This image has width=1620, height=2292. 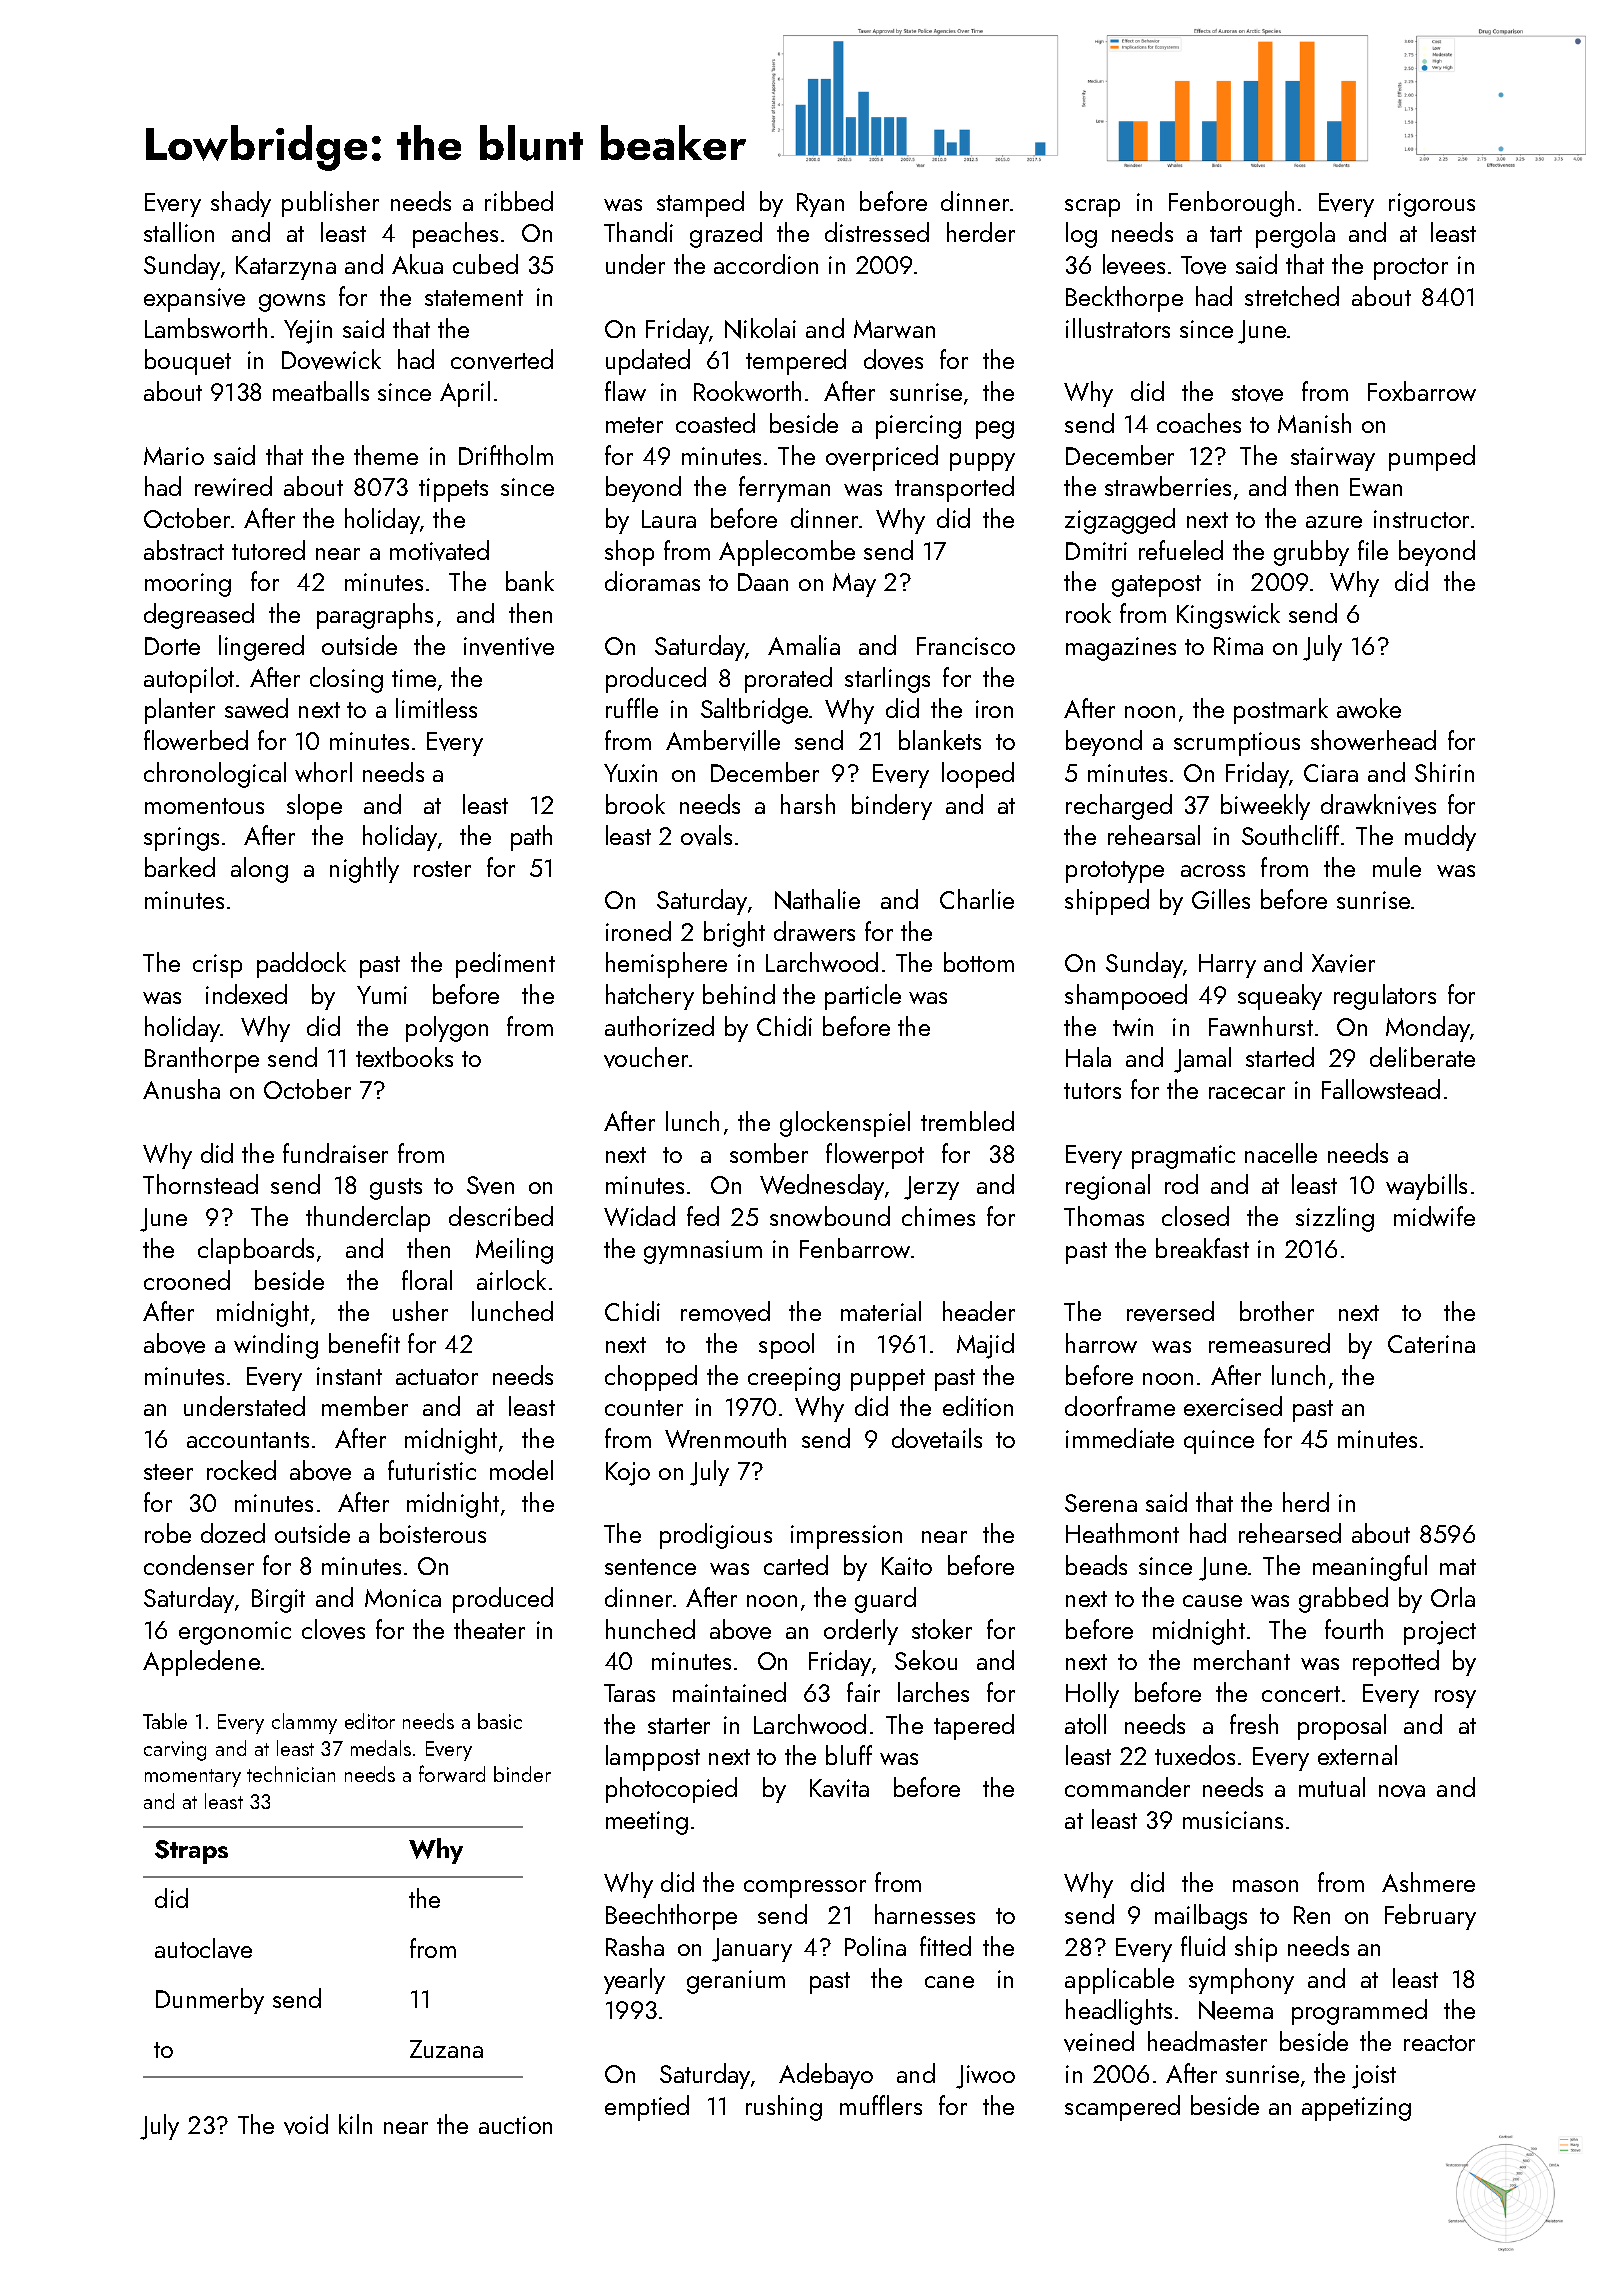 What do you see at coordinates (241, 204) in the image?
I see `shady` at bounding box center [241, 204].
